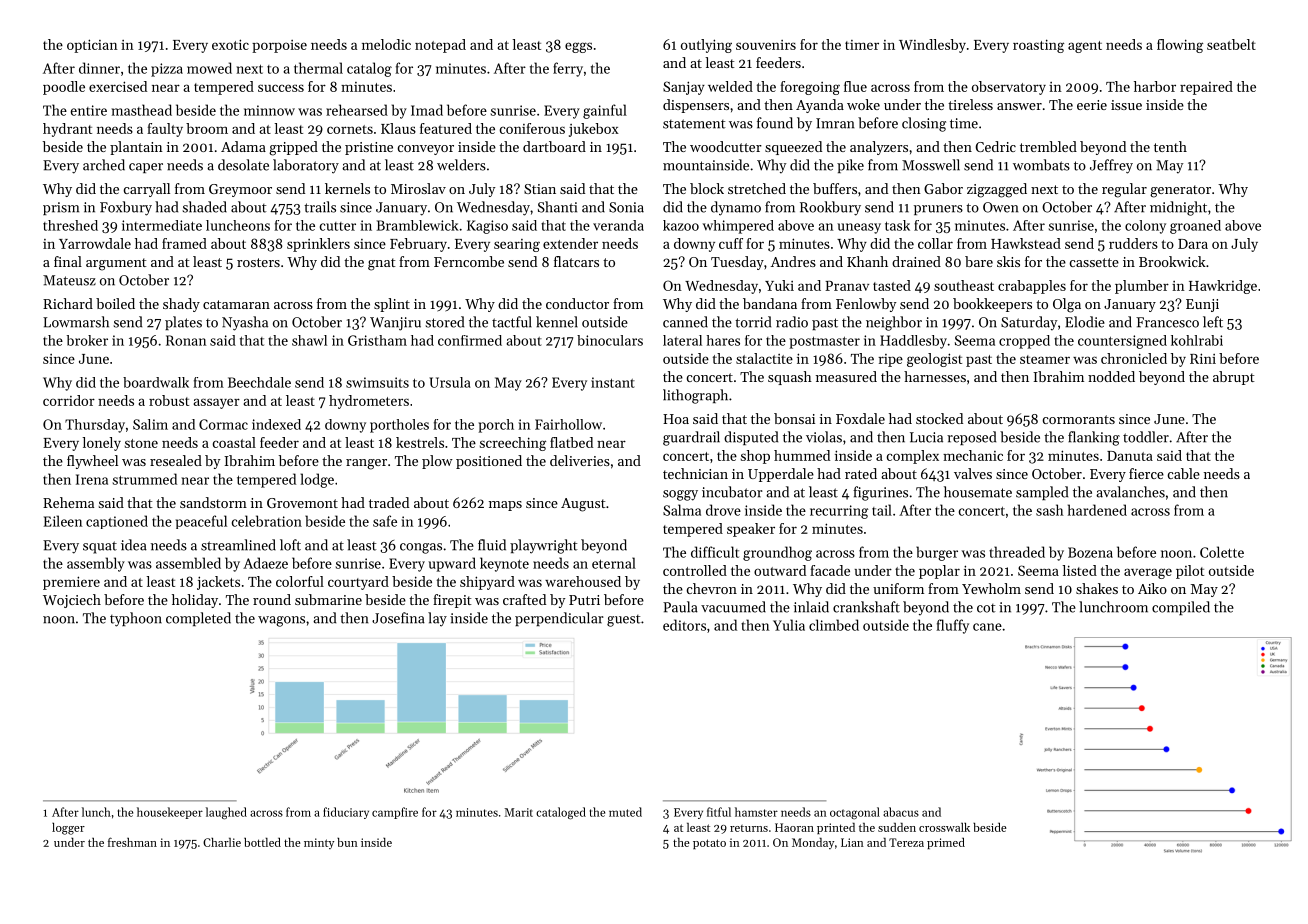  Describe the element at coordinates (691, 438) in the document. I see `guardrail` at that location.
